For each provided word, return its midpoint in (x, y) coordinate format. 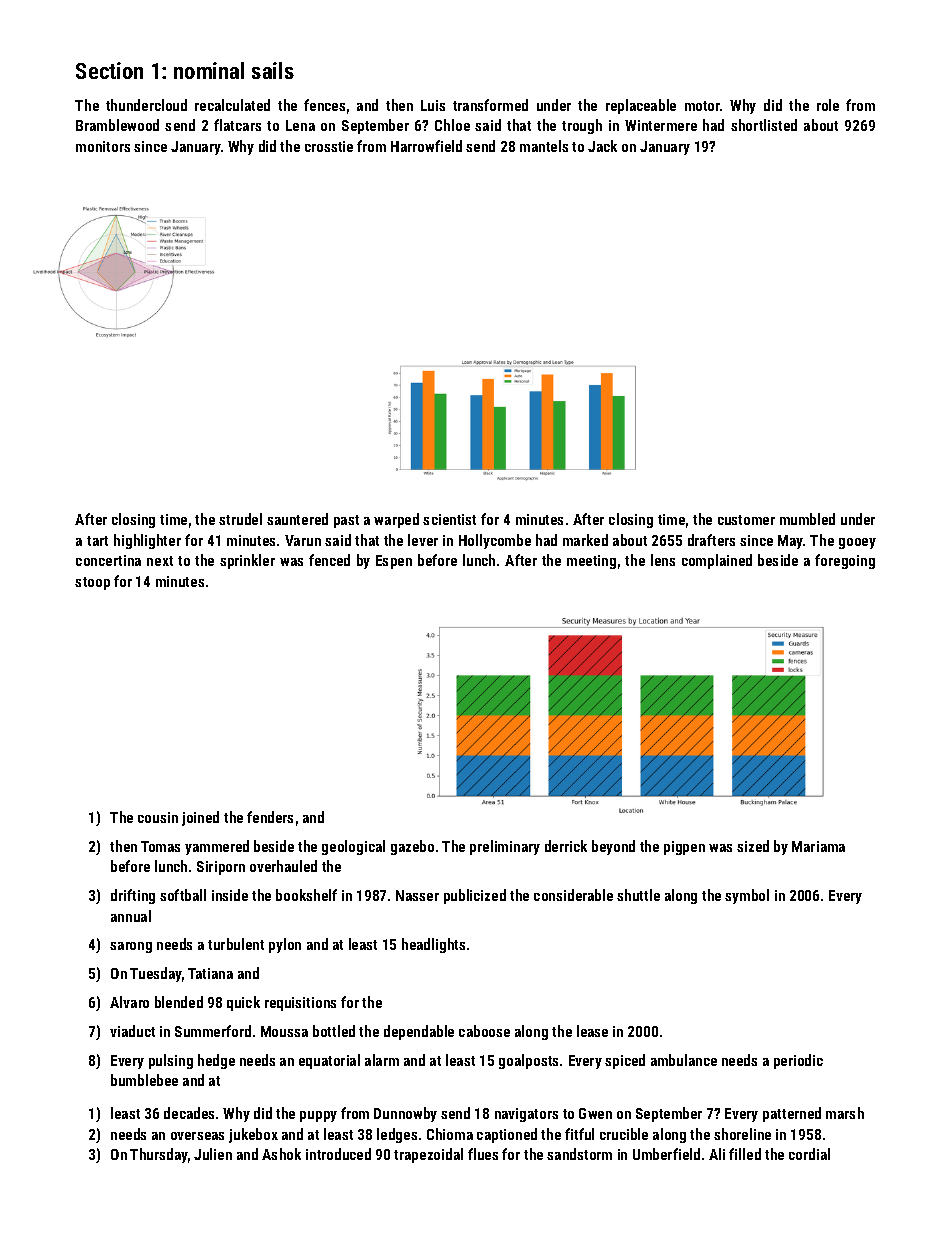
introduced (338, 1154)
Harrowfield (426, 146)
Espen (394, 562)
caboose (484, 1031)
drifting (133, 896)
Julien (213, 1154)
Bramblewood (117, 125)
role (828, 105)
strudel (240, 519)
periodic (798, 1061)
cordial (809, 1154)
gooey (857, 543)
